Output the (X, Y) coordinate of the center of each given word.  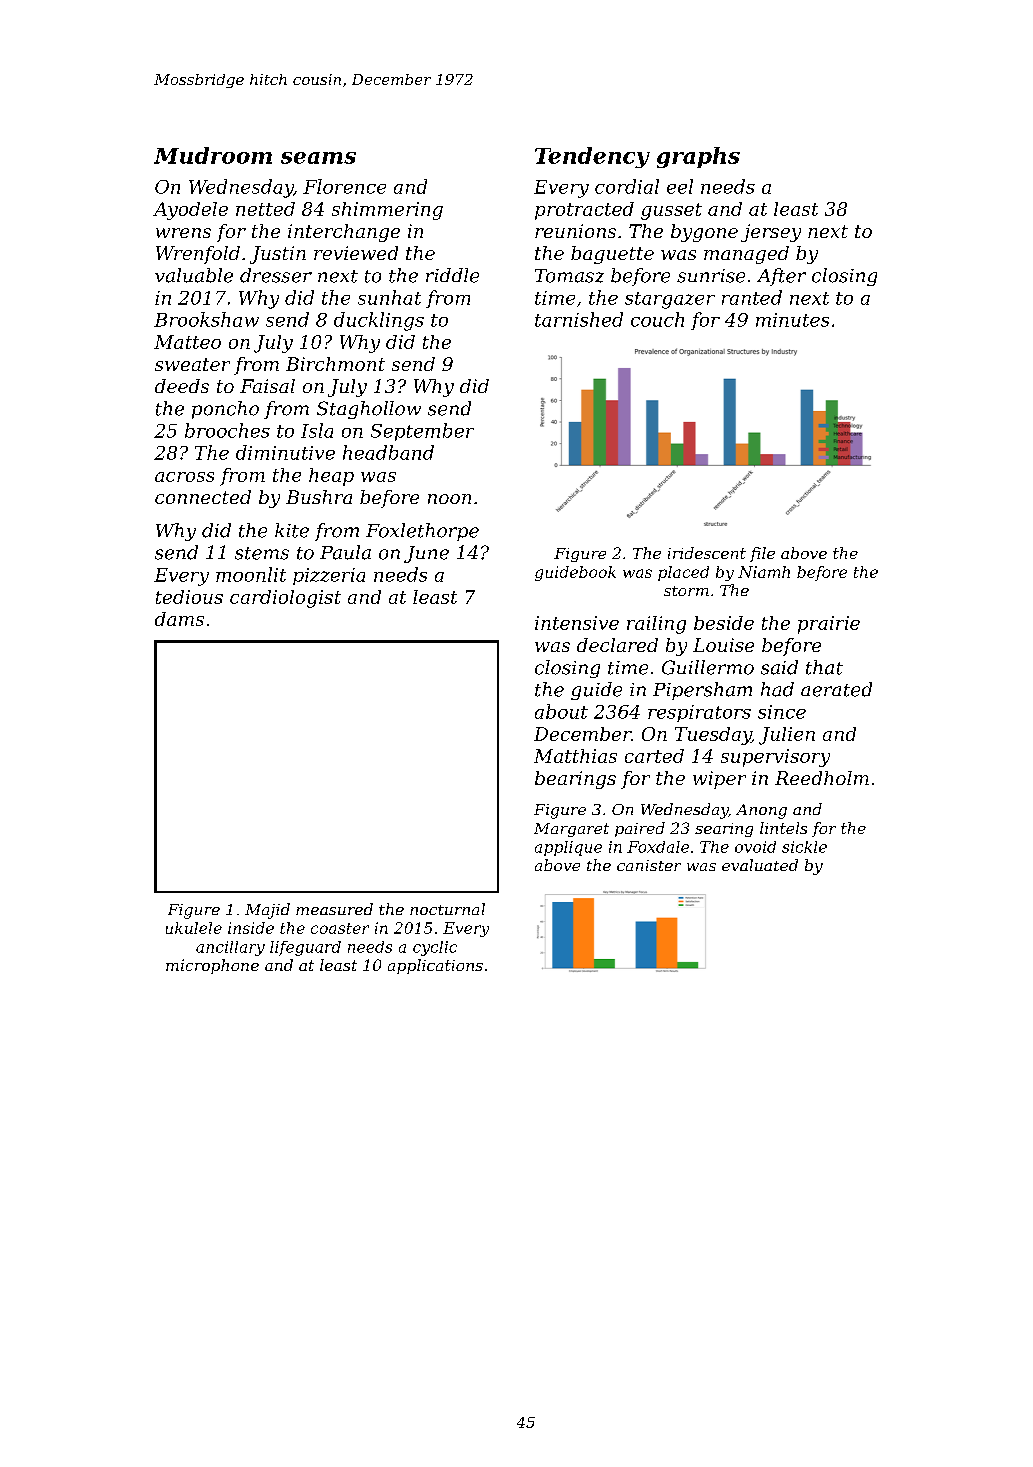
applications (435, 966)
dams (179, 619)
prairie (829, 625)
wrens (183, 233)
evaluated (760, 865)
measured (334, 909)
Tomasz (569, 276)
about (561, 711)
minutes (792, 320)
